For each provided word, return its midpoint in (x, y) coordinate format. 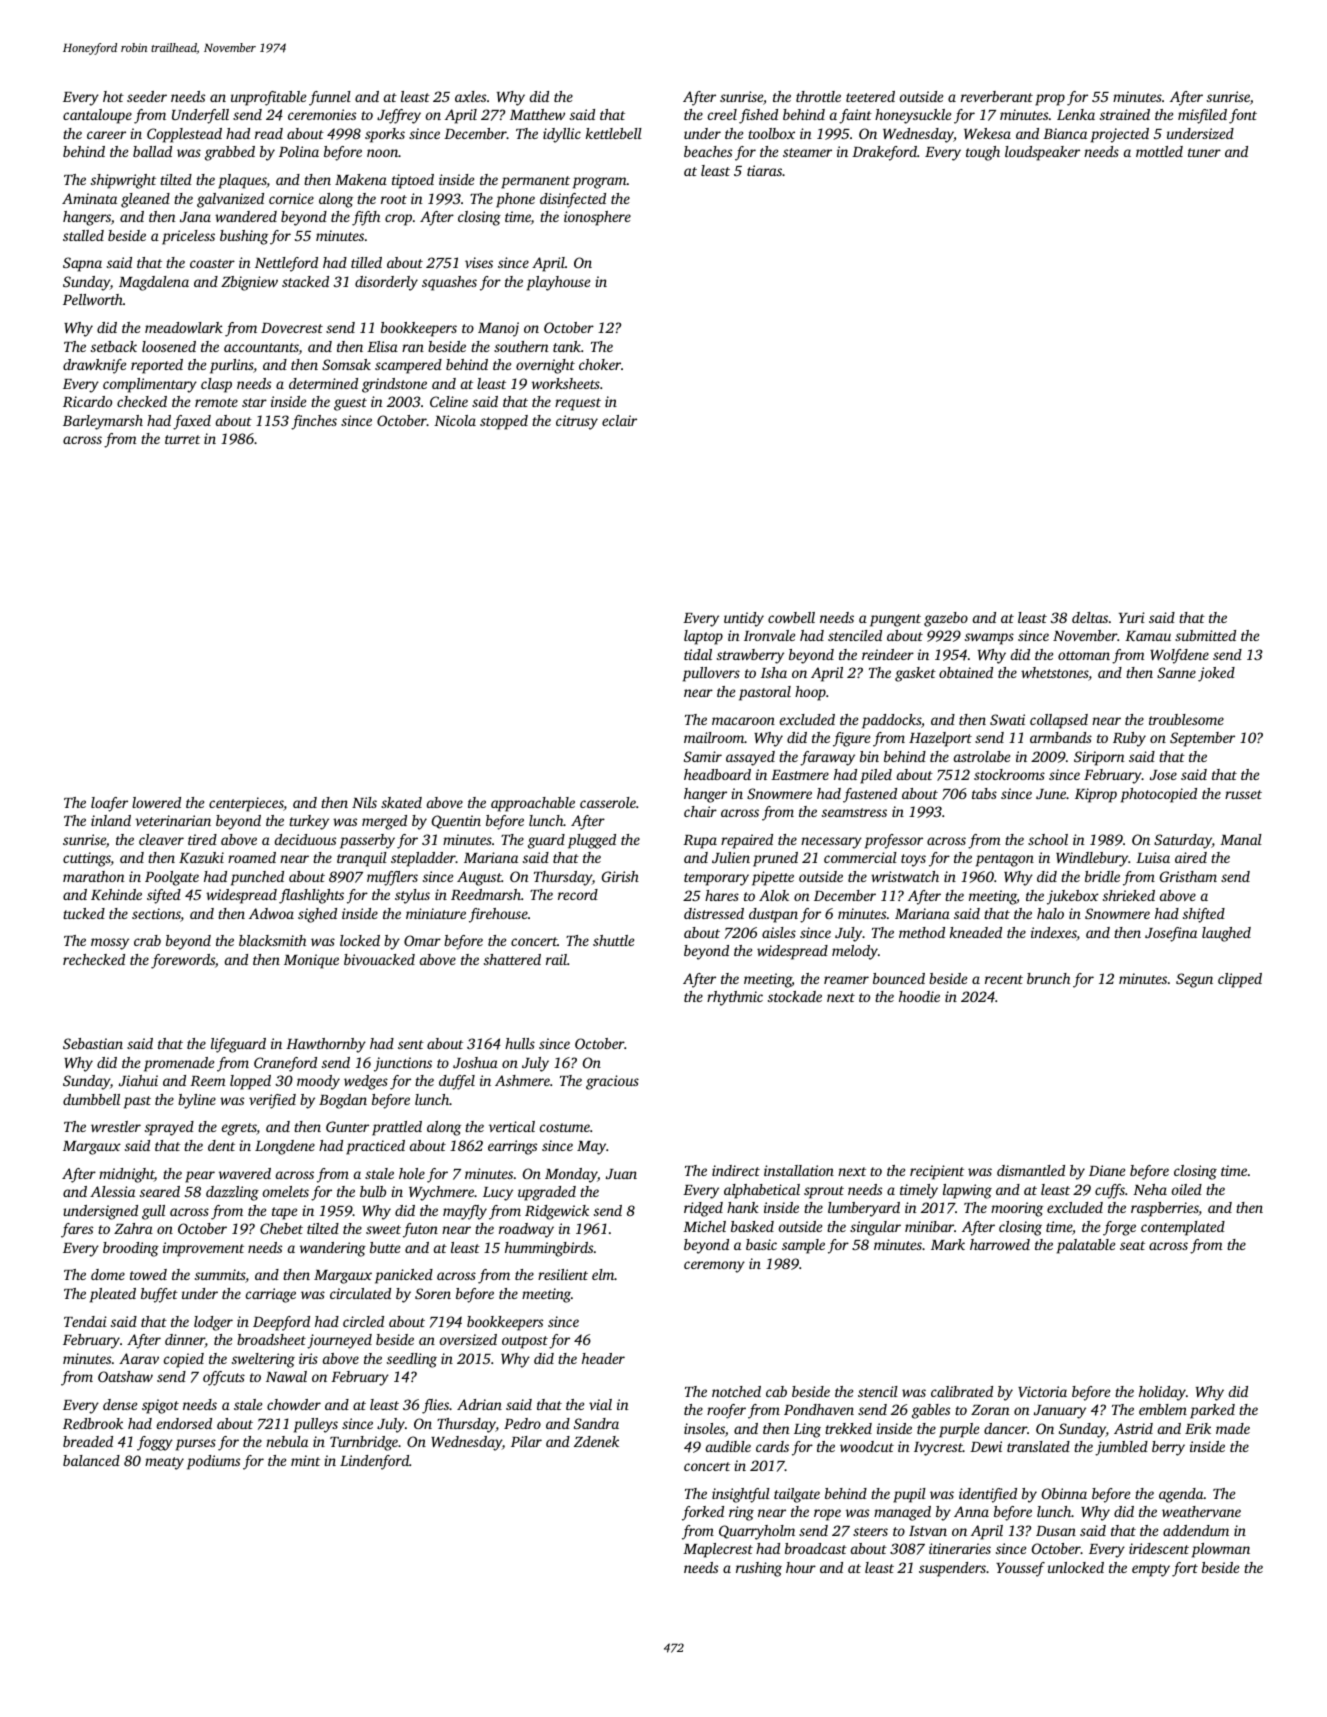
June (1051, 794)
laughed (1226, 934)
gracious (612, 1082)
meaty (164, 1463)
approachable (533, 804)
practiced (375, 1147)
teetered (870, 96)
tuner (1204, 152)
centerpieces (246, 804)
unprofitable (268, 98)
